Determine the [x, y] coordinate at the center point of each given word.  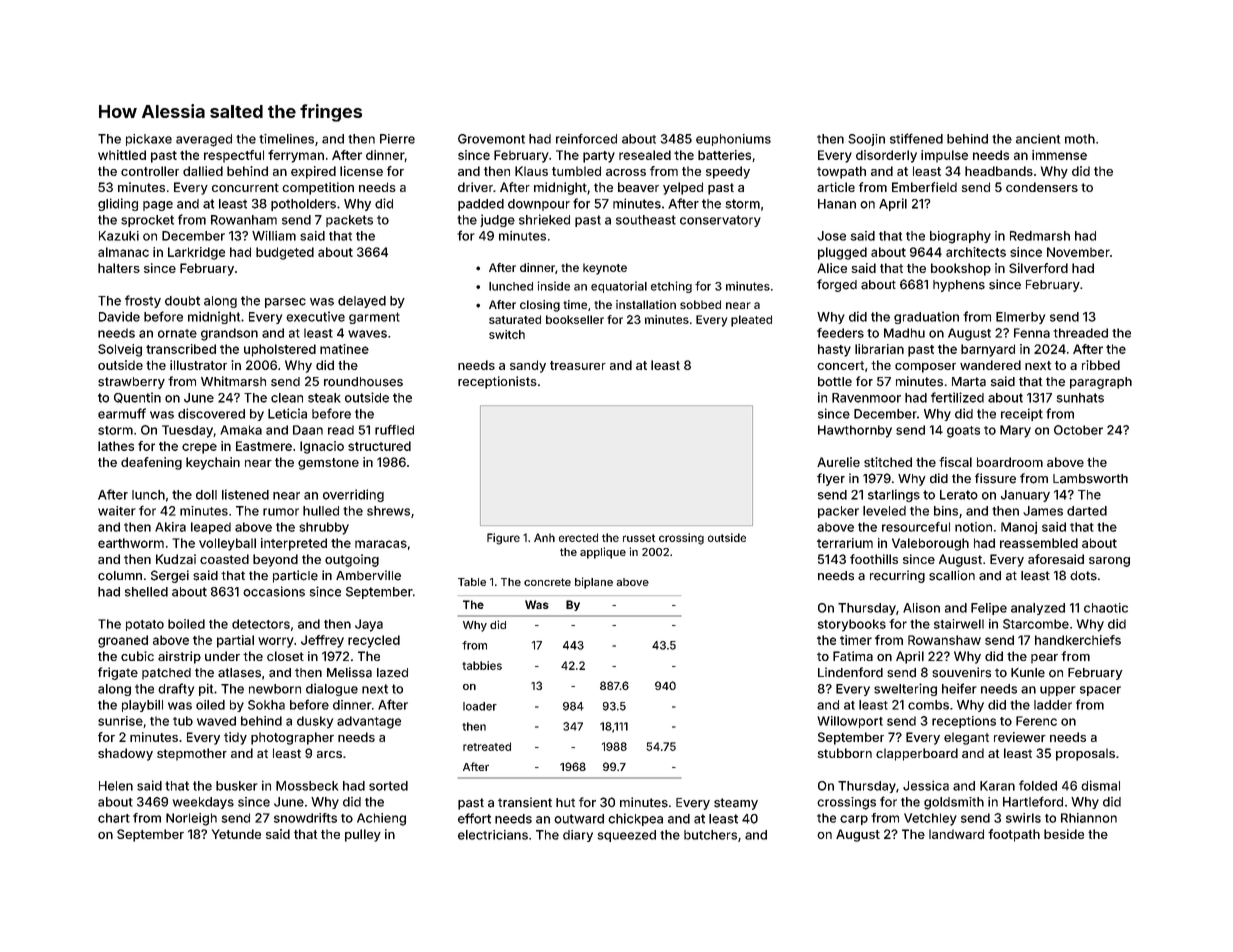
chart [114, 818]
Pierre [397, 139]
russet [639, 538]
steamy [736, 804]
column [120, 576]
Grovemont [491, 139]
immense [1059, 155]
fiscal [955, 462]
